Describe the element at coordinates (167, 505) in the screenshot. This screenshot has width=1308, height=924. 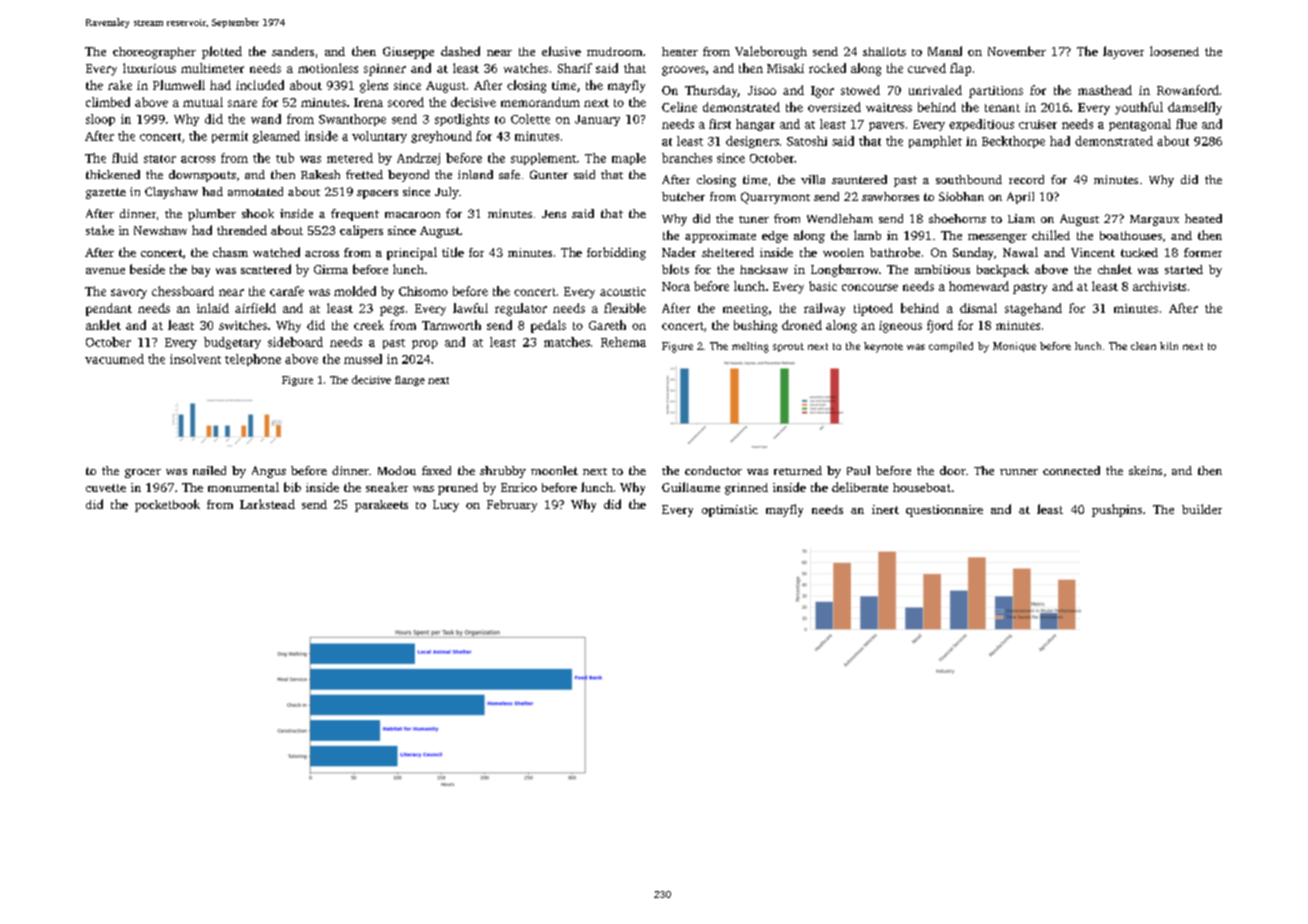
I see `pocketbook` at that location.
